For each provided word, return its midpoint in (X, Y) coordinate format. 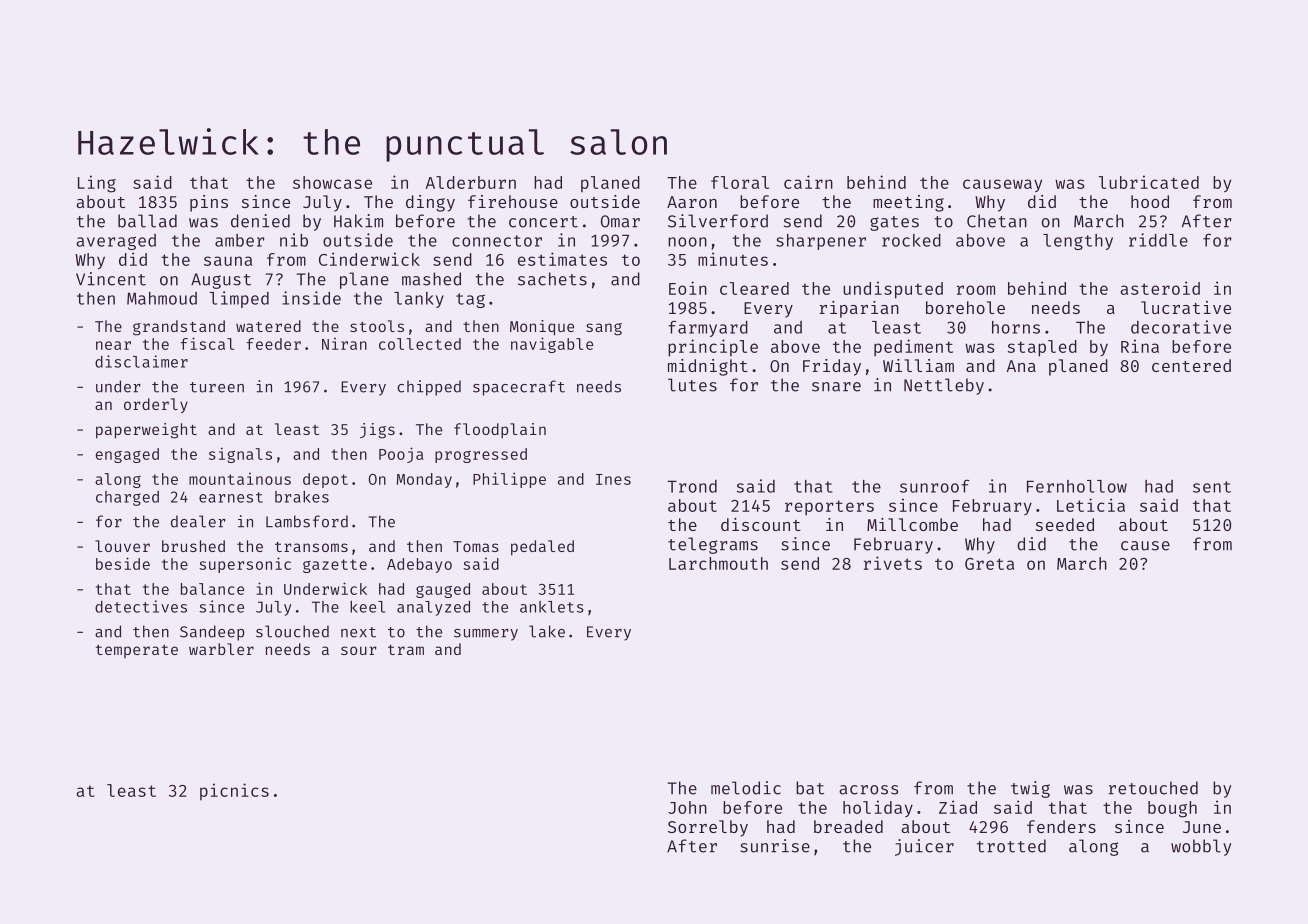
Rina (1140, 346)
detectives (141, 606)
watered (268, 326)
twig (1030, 789)
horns (1016, 327)
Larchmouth (718, 563)
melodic (746, 788)
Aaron (692, 202)
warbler (221, 649)
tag (470, 300)
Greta (989, 564)
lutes (692, 385)
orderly (156, 405)
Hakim (358, 221)
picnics (234, 792)
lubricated (1149, 182)
